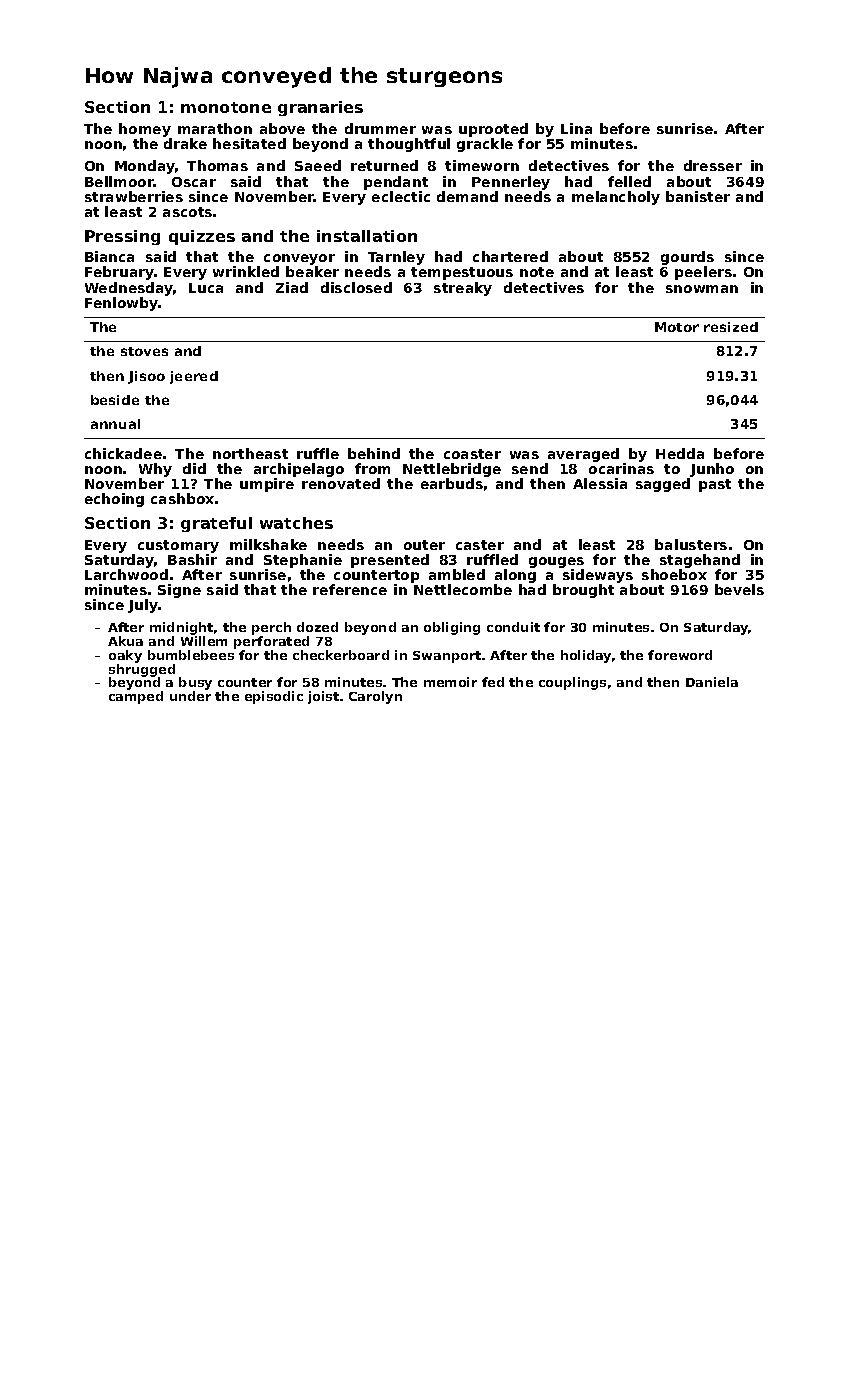  Describe the element at coordinates (246, 271) in the screenshot. I see `wrinkled` at that location.
